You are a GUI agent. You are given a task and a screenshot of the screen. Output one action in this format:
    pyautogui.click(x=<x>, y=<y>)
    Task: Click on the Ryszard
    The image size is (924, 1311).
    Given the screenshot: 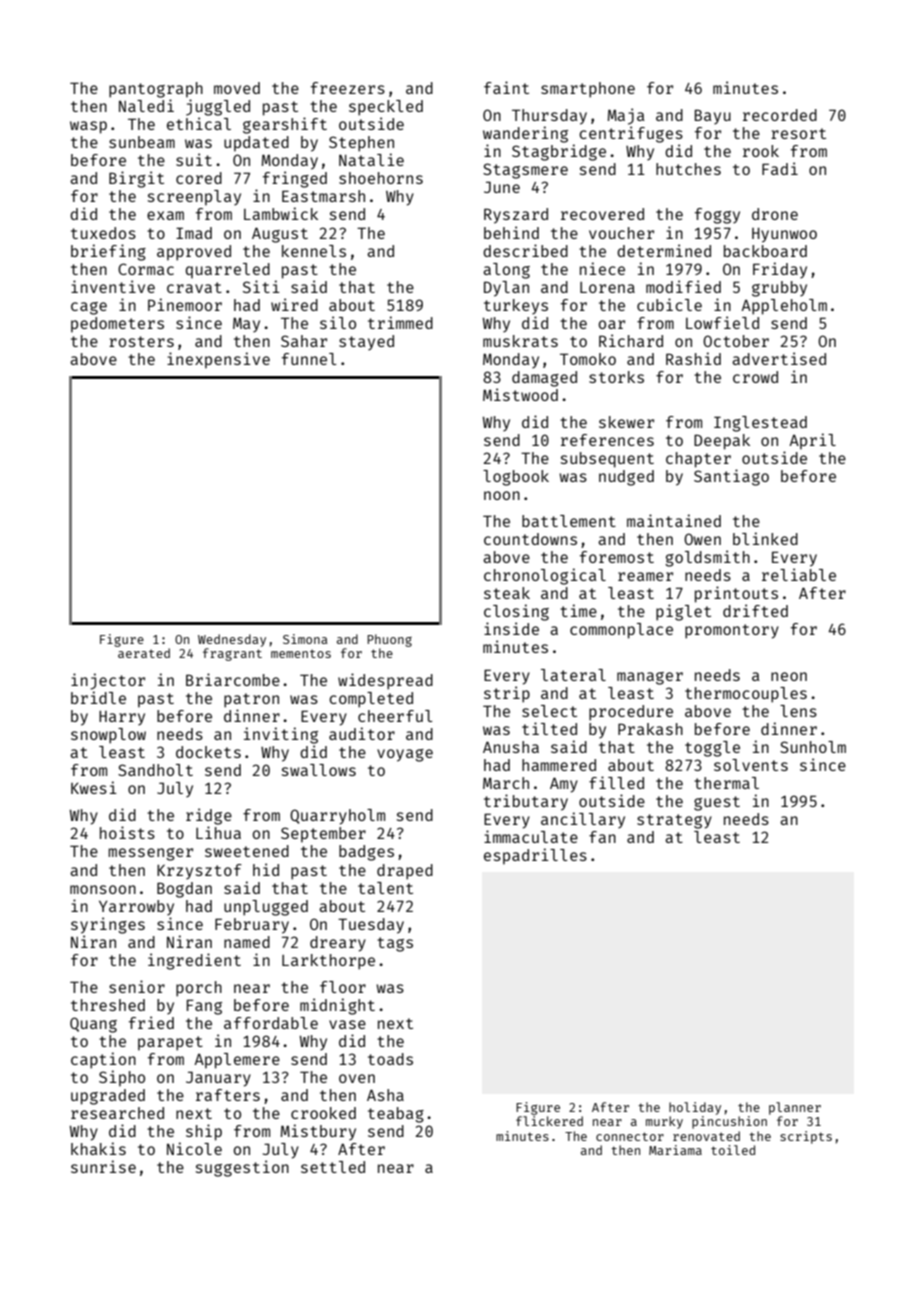 What is the action you would take?
    pyautogui.click(x=516, y=216)
